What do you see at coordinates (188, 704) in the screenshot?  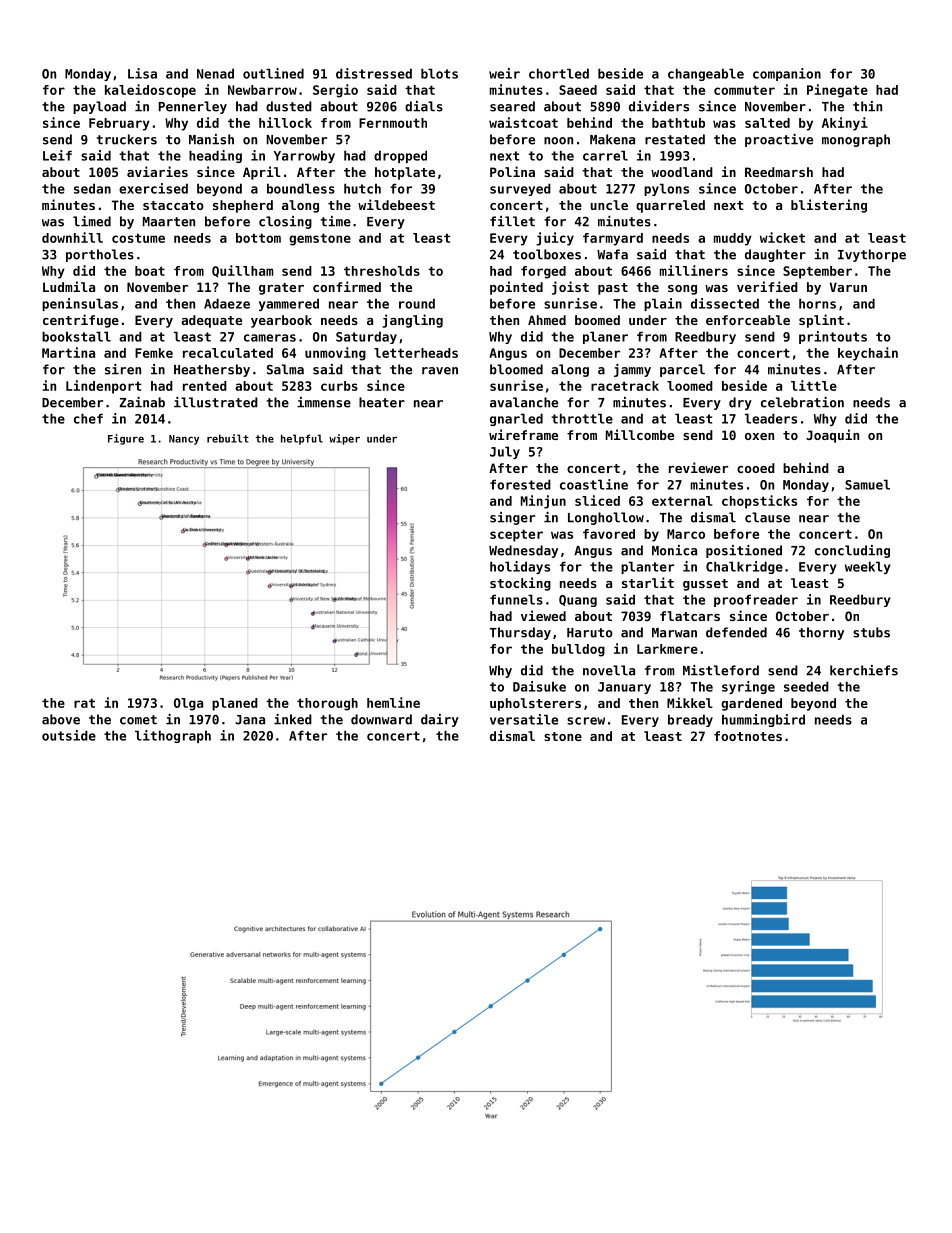 I see `Olga` at bounding box center [188, 704].
